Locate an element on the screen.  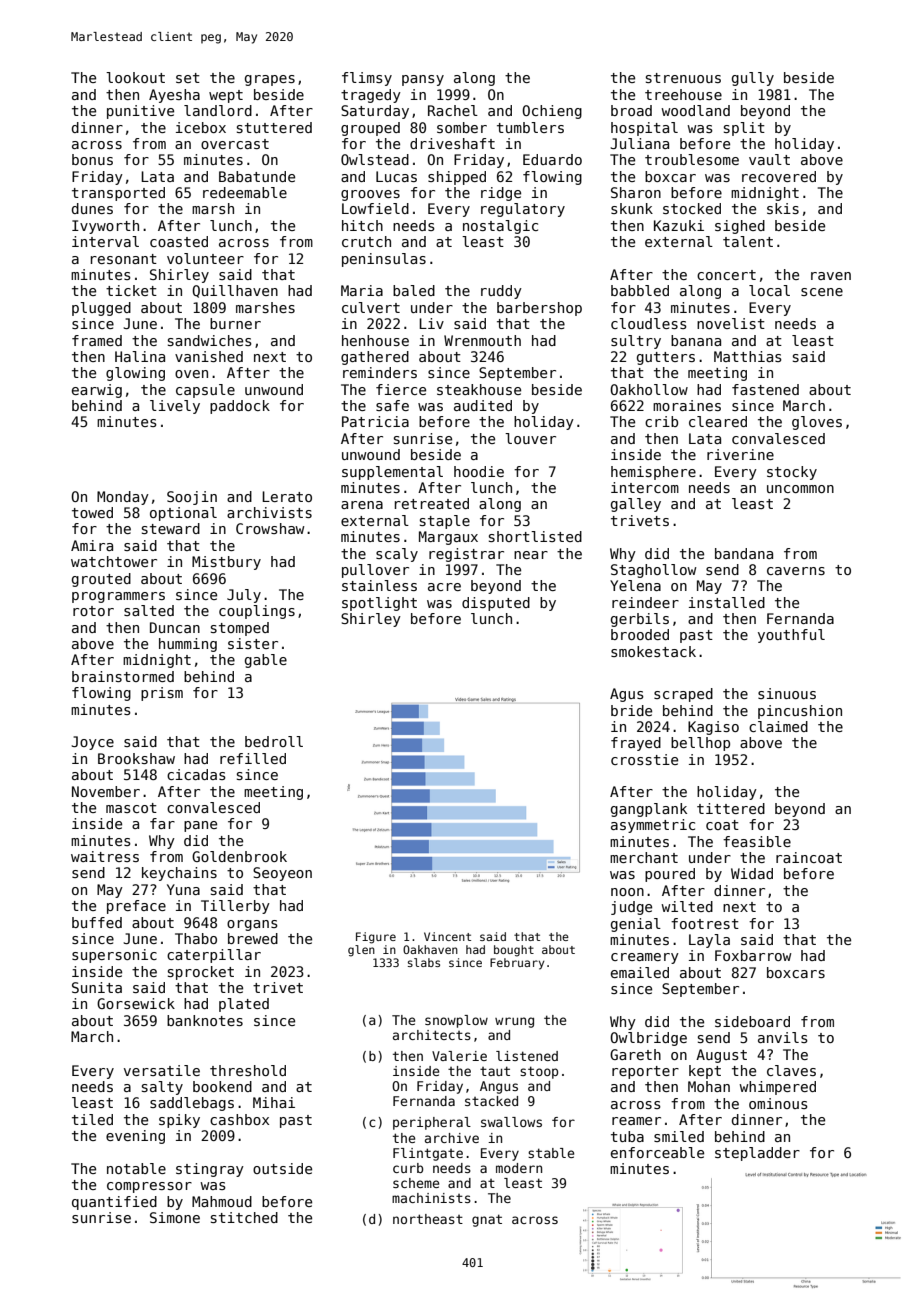
stocked is located at coordinates (692, 208).
